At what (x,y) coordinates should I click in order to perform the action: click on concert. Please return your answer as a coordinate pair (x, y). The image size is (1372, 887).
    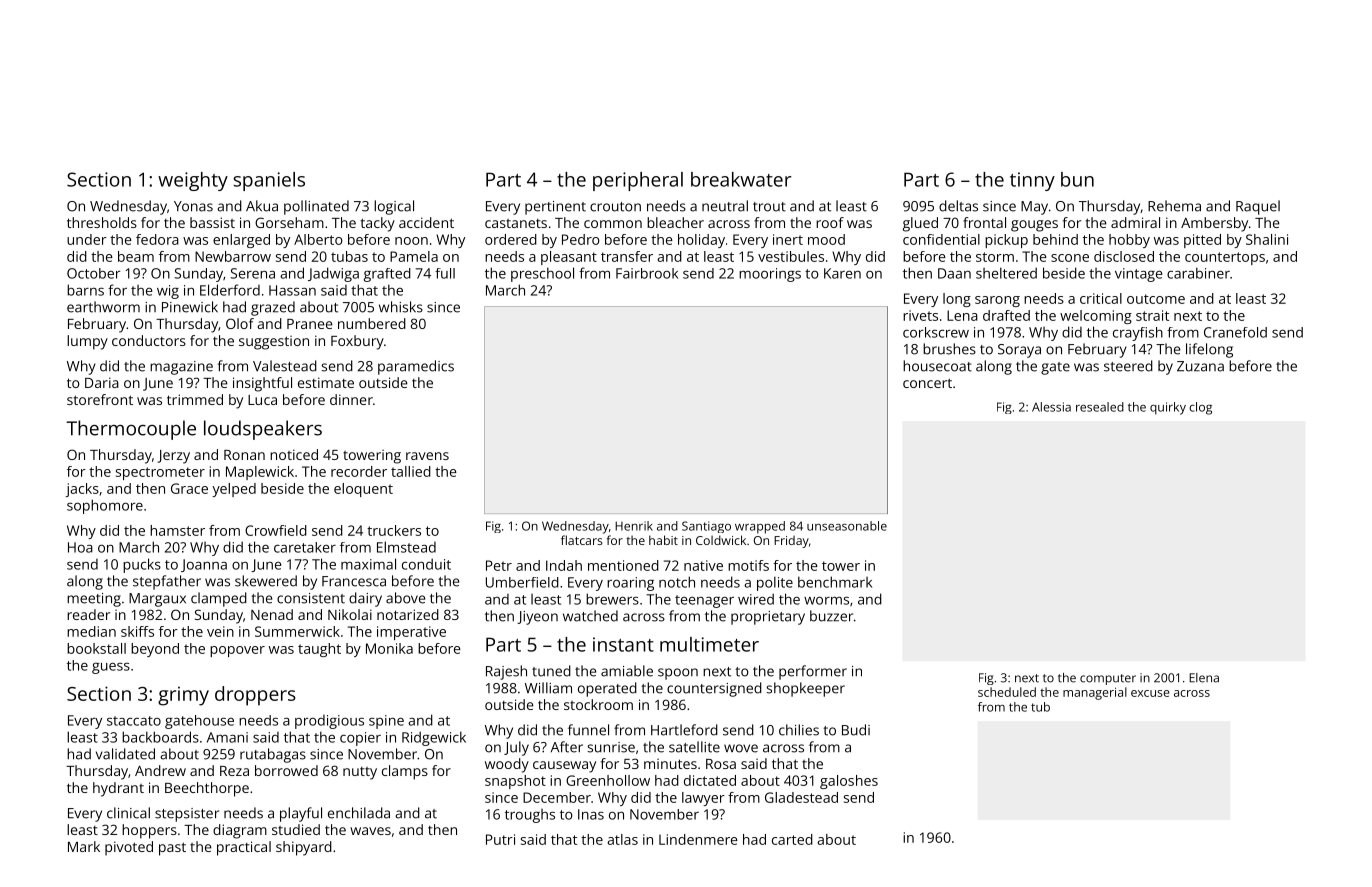
    Looking at the image, I should click on (927, 383).
